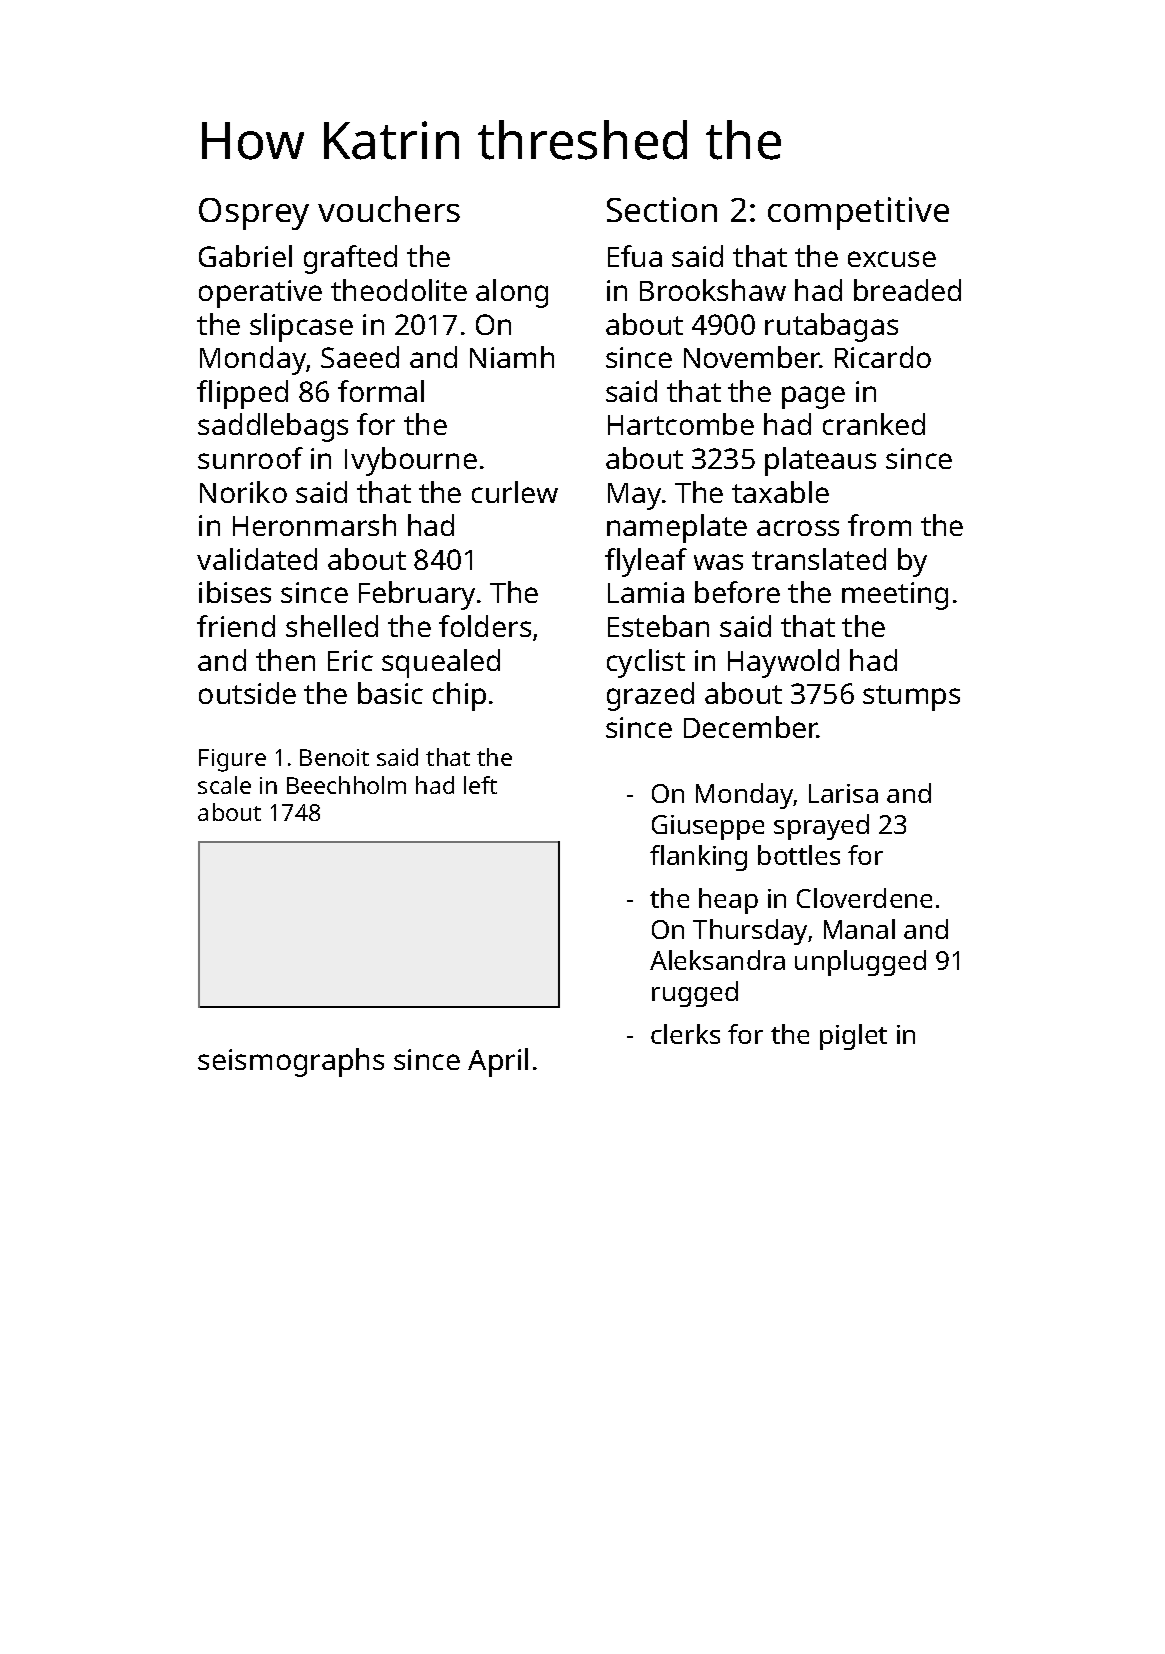  Describe the element at coordinates (480, 785) in the screenshot. I see `left` at that location.
